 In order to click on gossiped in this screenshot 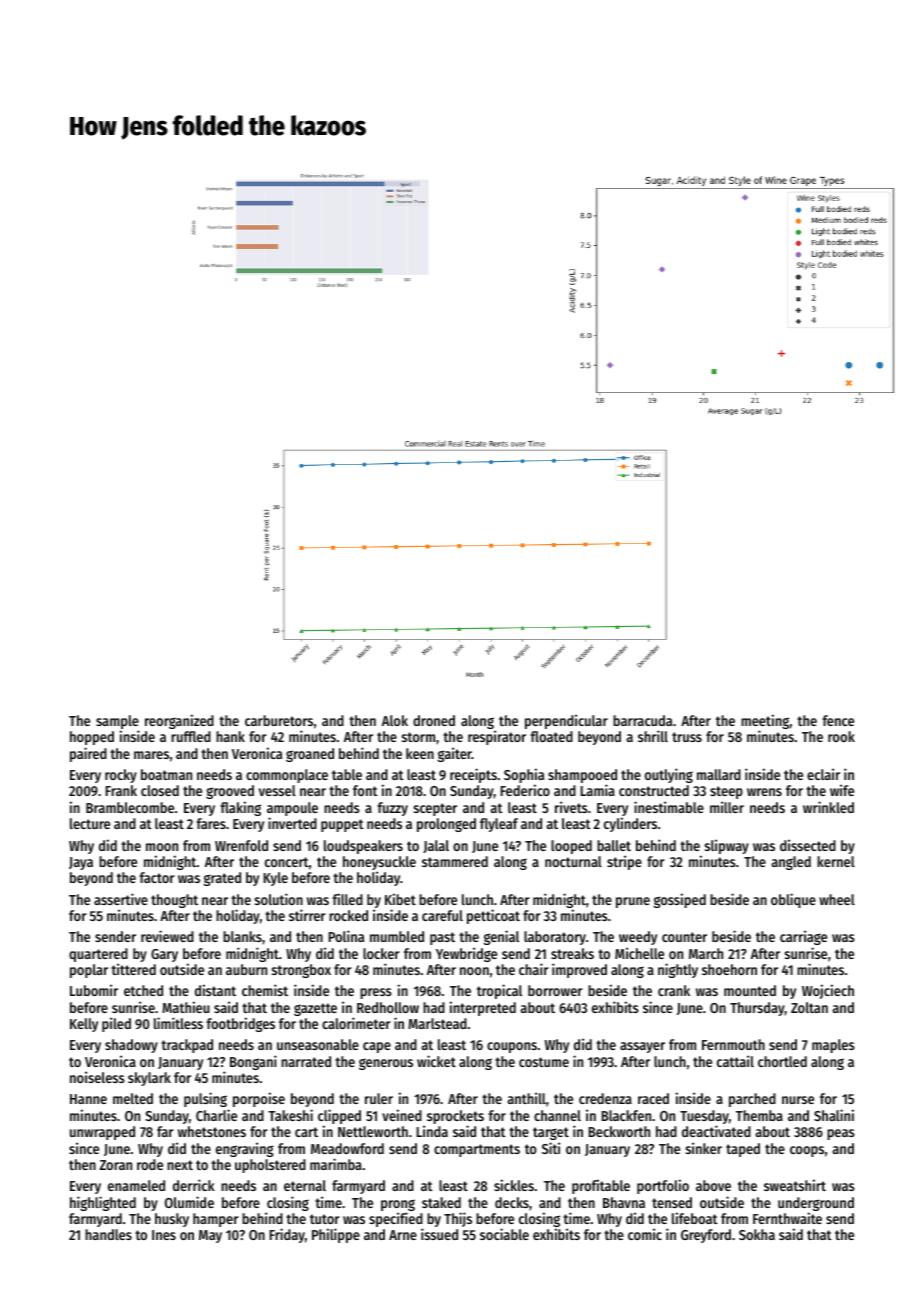, I will do `click(680, 900)`.
